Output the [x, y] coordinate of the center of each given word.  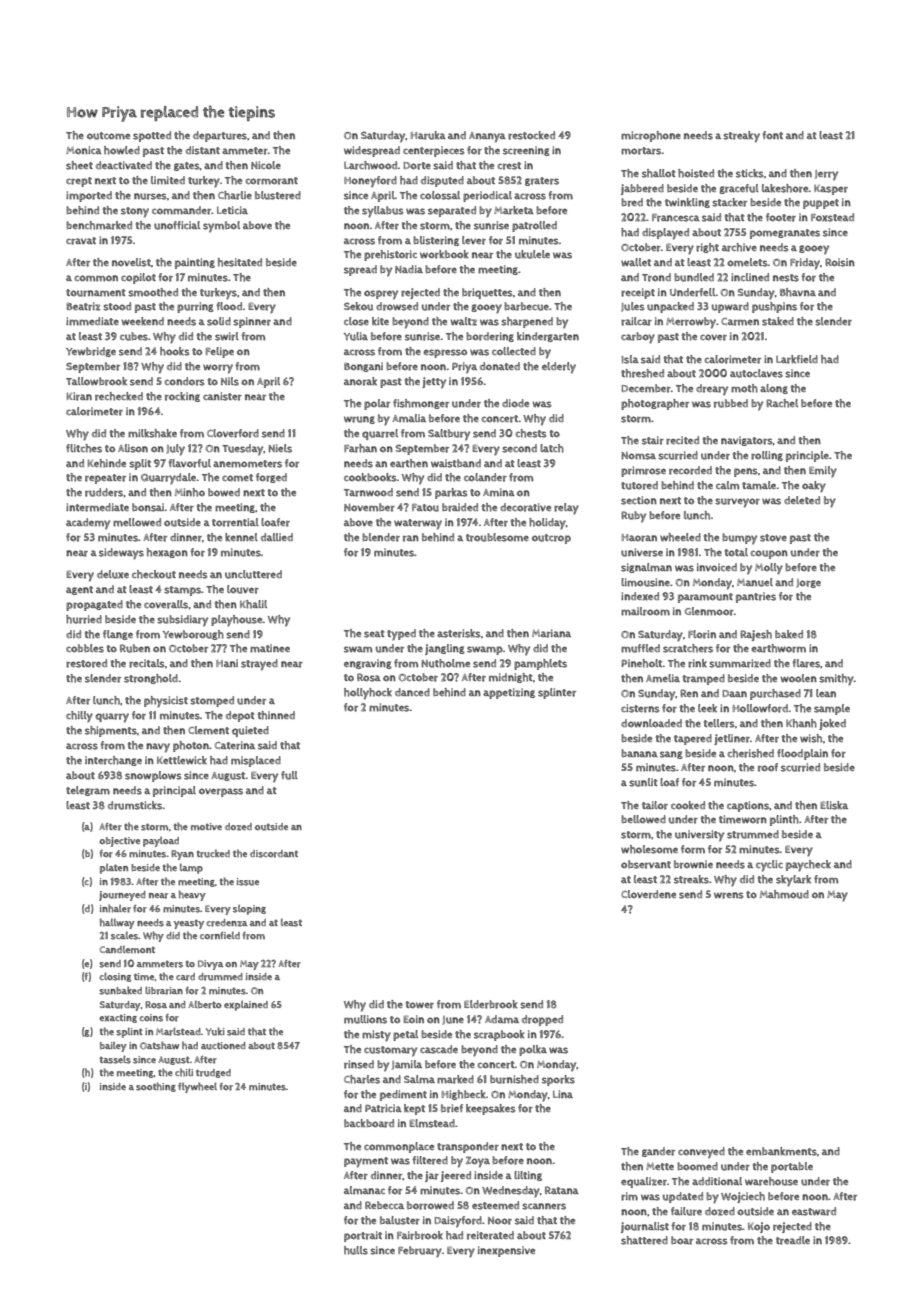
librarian [164, 990]
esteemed [495, 1205]
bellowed [643, 819]
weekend [143, 321]
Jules [633, 307]
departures [220, 136]
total [736, 552]
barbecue [526, 306]
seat [374, 634]
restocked [531, 135]
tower [420, 1005]
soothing [156, 1087]
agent [79, 590]
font [772, 135]
